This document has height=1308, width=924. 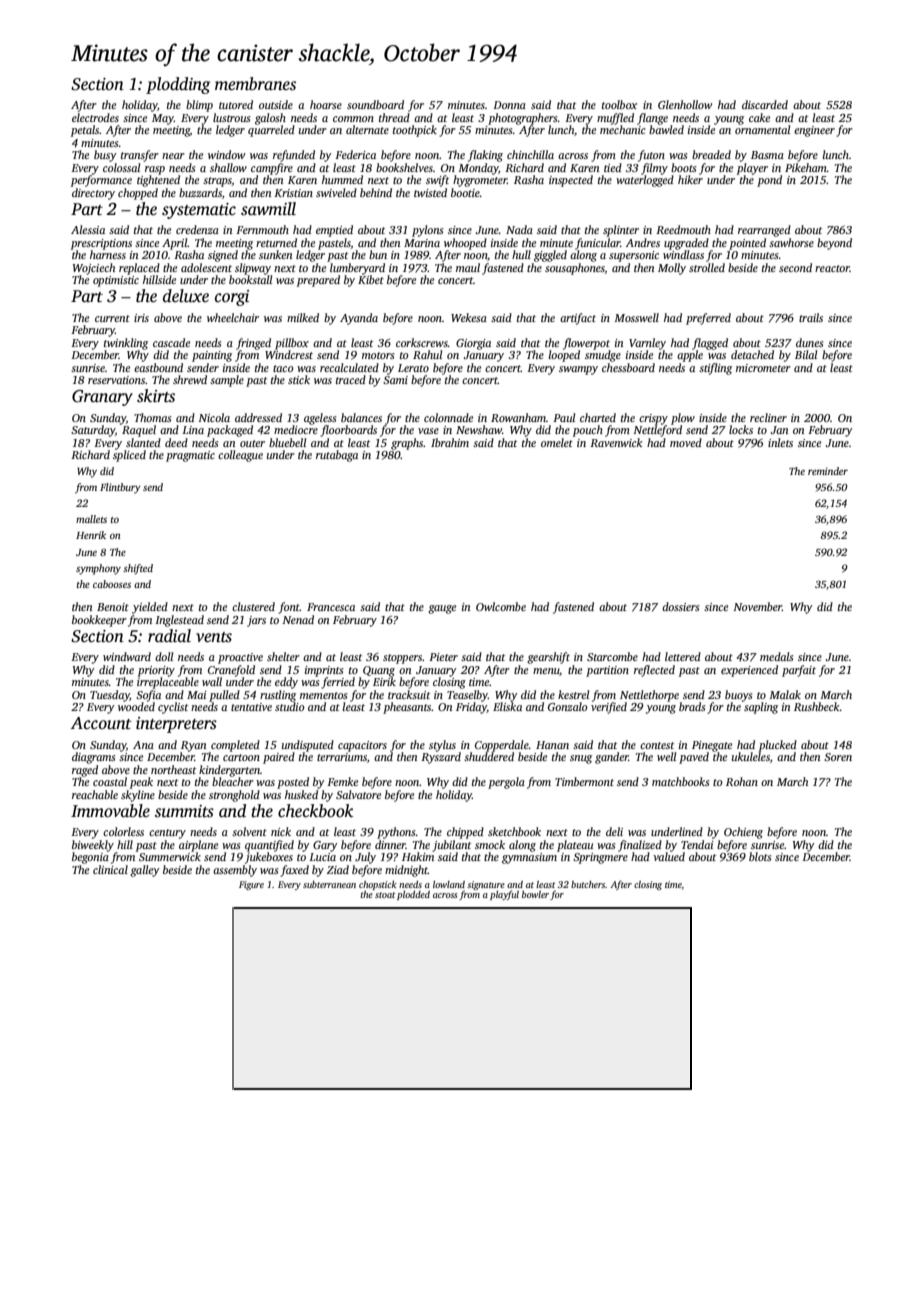 I want to click on performance, so click(x=101, y=181).
